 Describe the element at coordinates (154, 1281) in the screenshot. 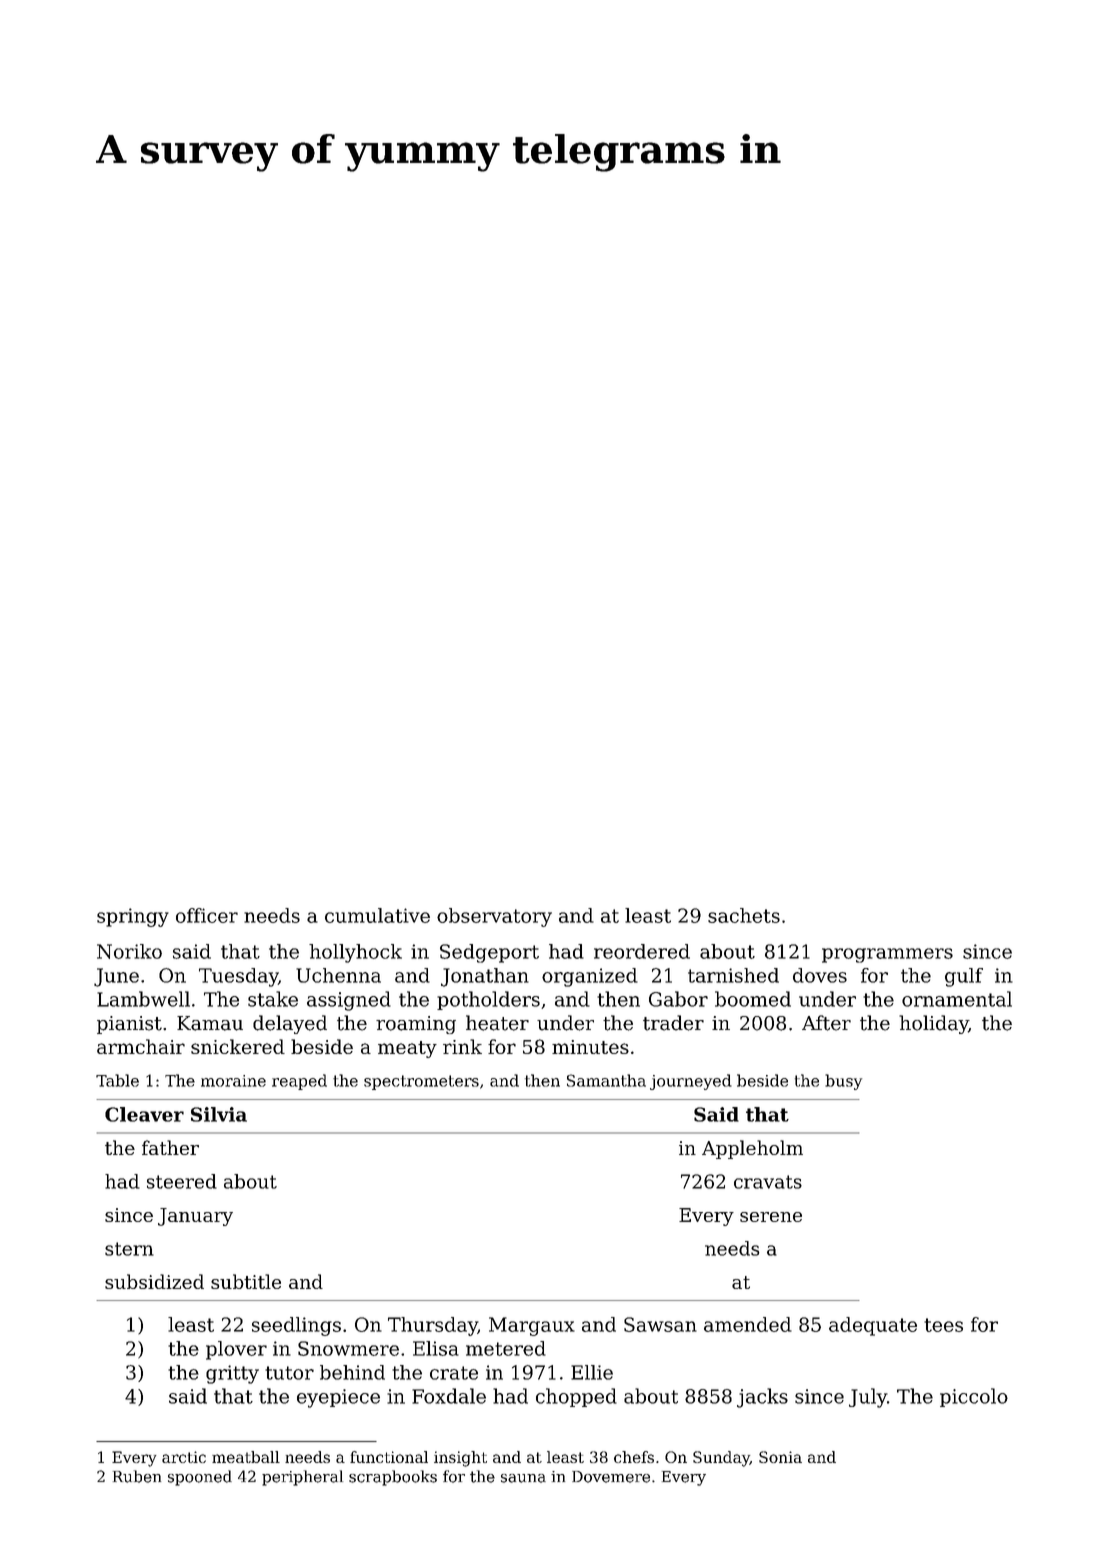

I see `subsidized` at that location.
